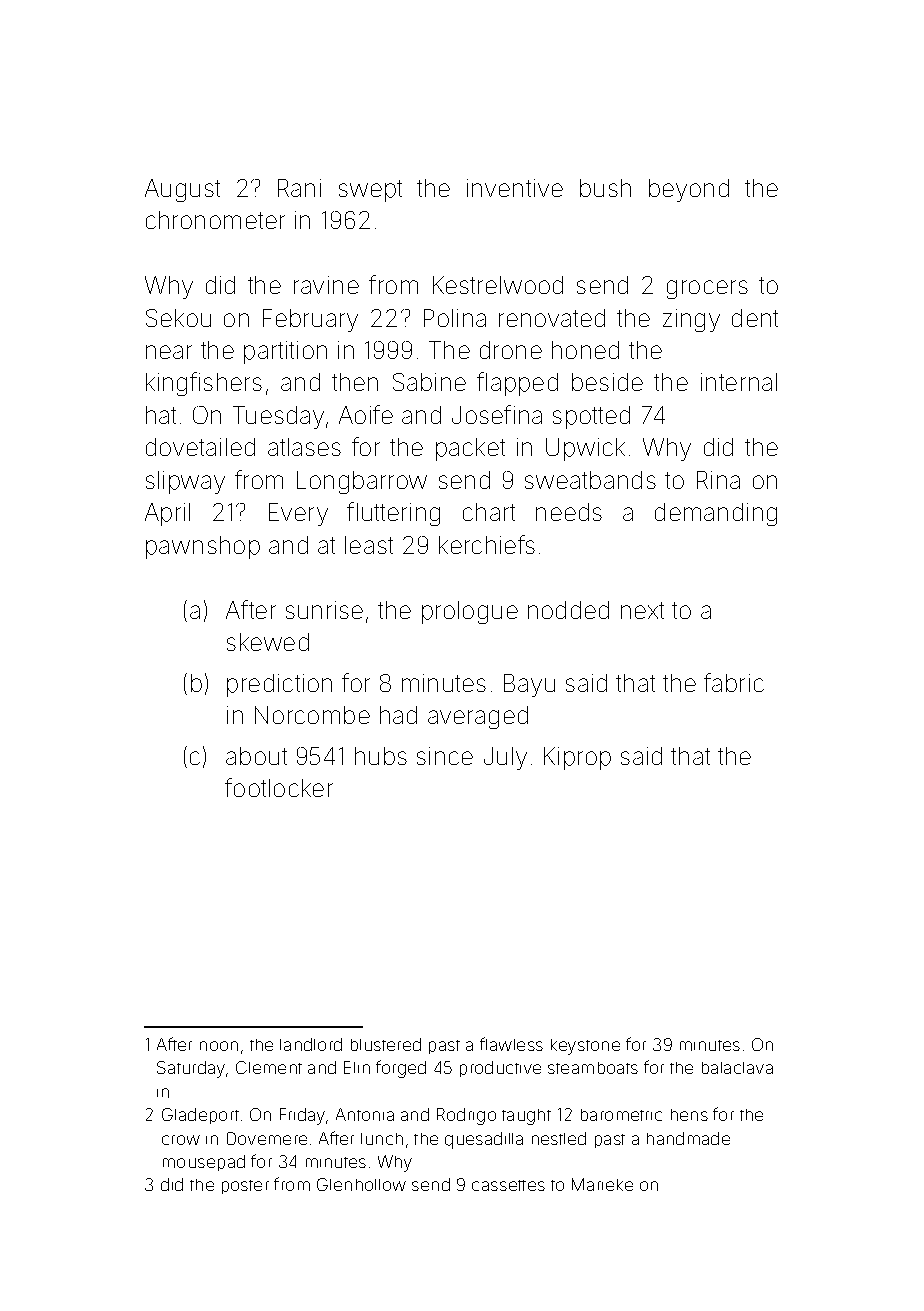 This image has width=924, height=1311. Describe the element at coordinates (256, 756) in the image. I see `about` at that location.
